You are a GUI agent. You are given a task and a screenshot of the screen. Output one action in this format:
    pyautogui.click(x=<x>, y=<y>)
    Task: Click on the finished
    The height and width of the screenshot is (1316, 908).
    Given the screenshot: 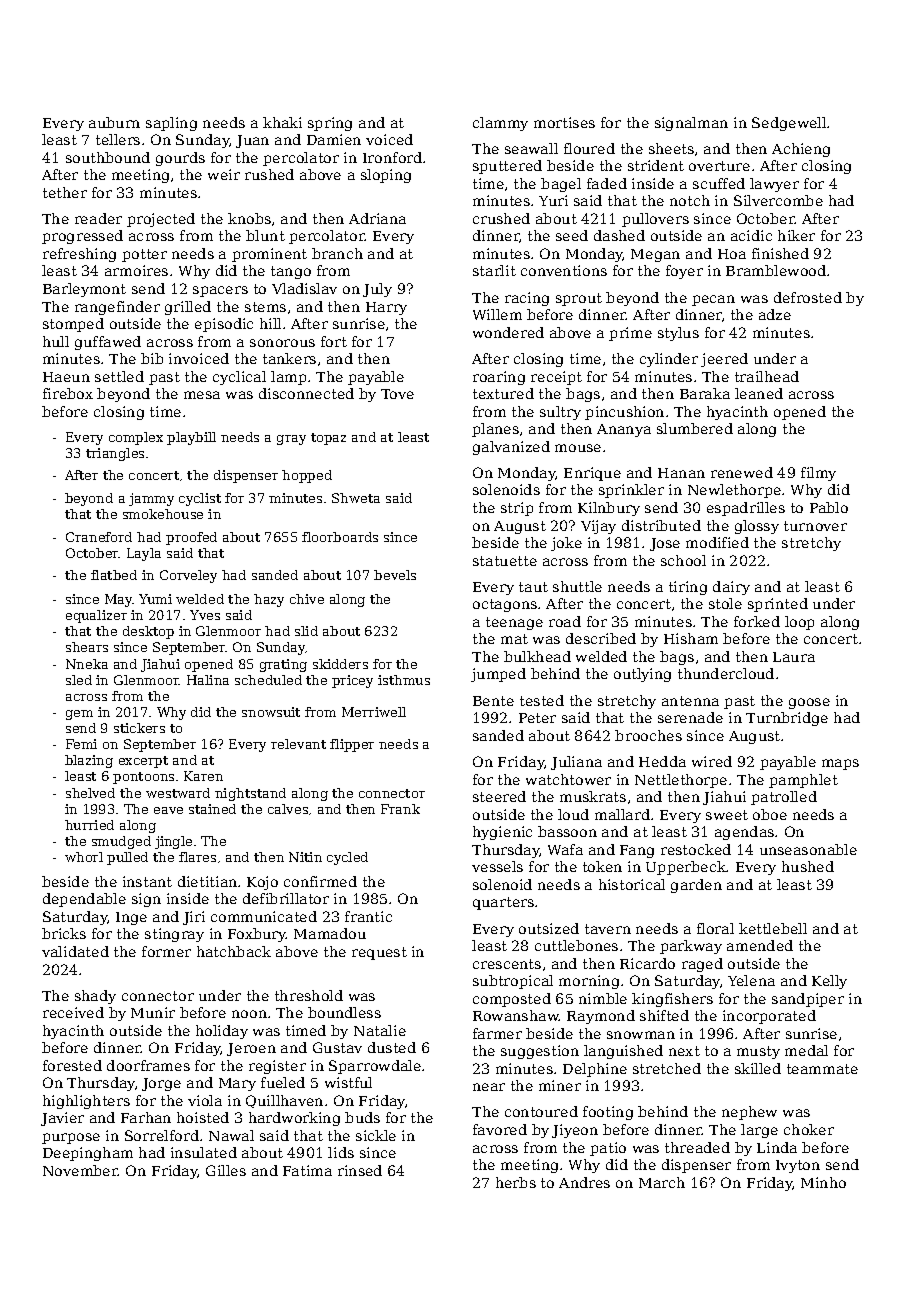 What is the action you would take?
    pyautogui.click(x=780, y=253)
